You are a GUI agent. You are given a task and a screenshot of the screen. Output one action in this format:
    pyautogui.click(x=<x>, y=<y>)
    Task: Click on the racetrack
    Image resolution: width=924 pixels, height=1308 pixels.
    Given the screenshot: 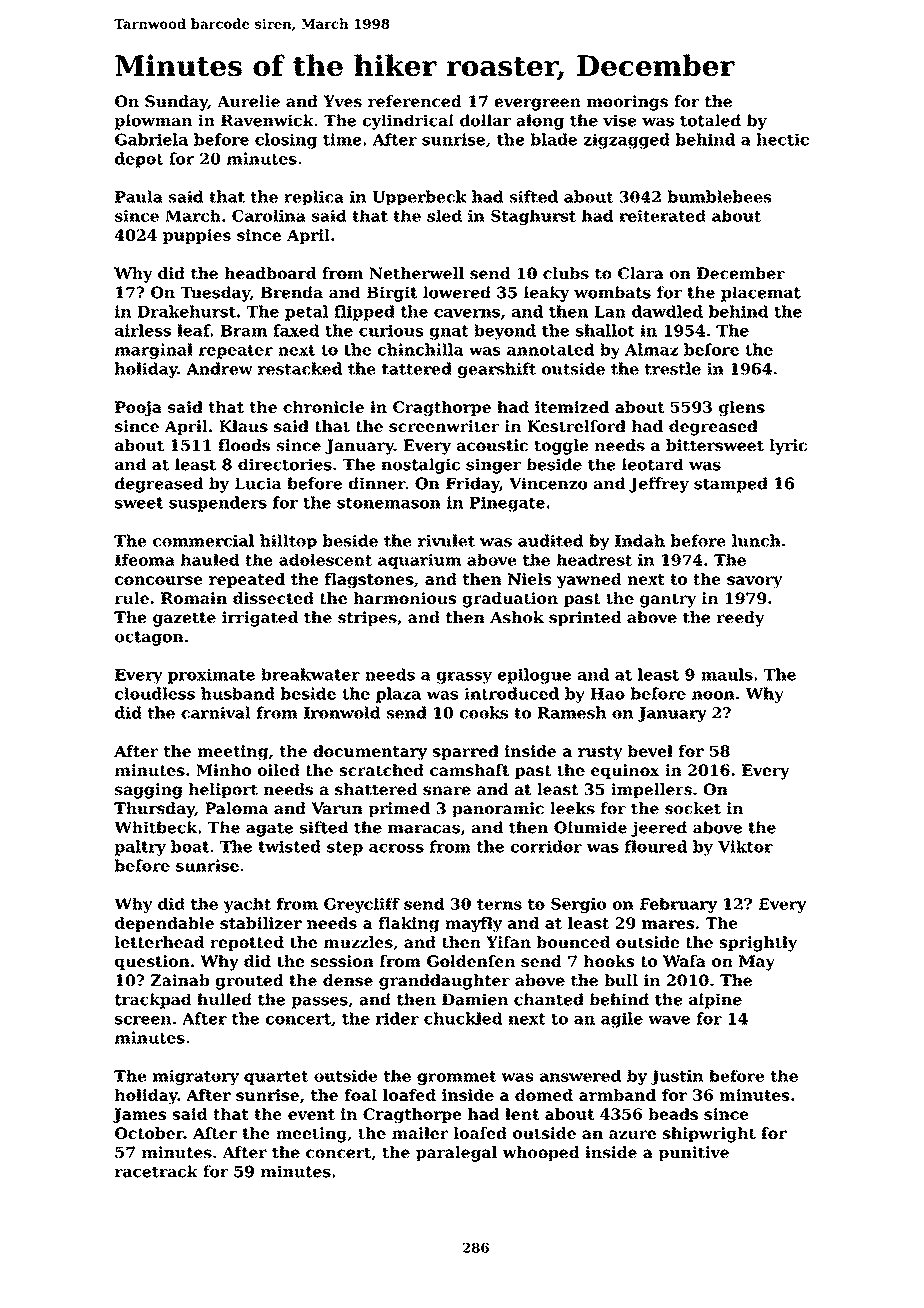 What is the action you would take?
    pyautogui.click(x=156, y=1171)
